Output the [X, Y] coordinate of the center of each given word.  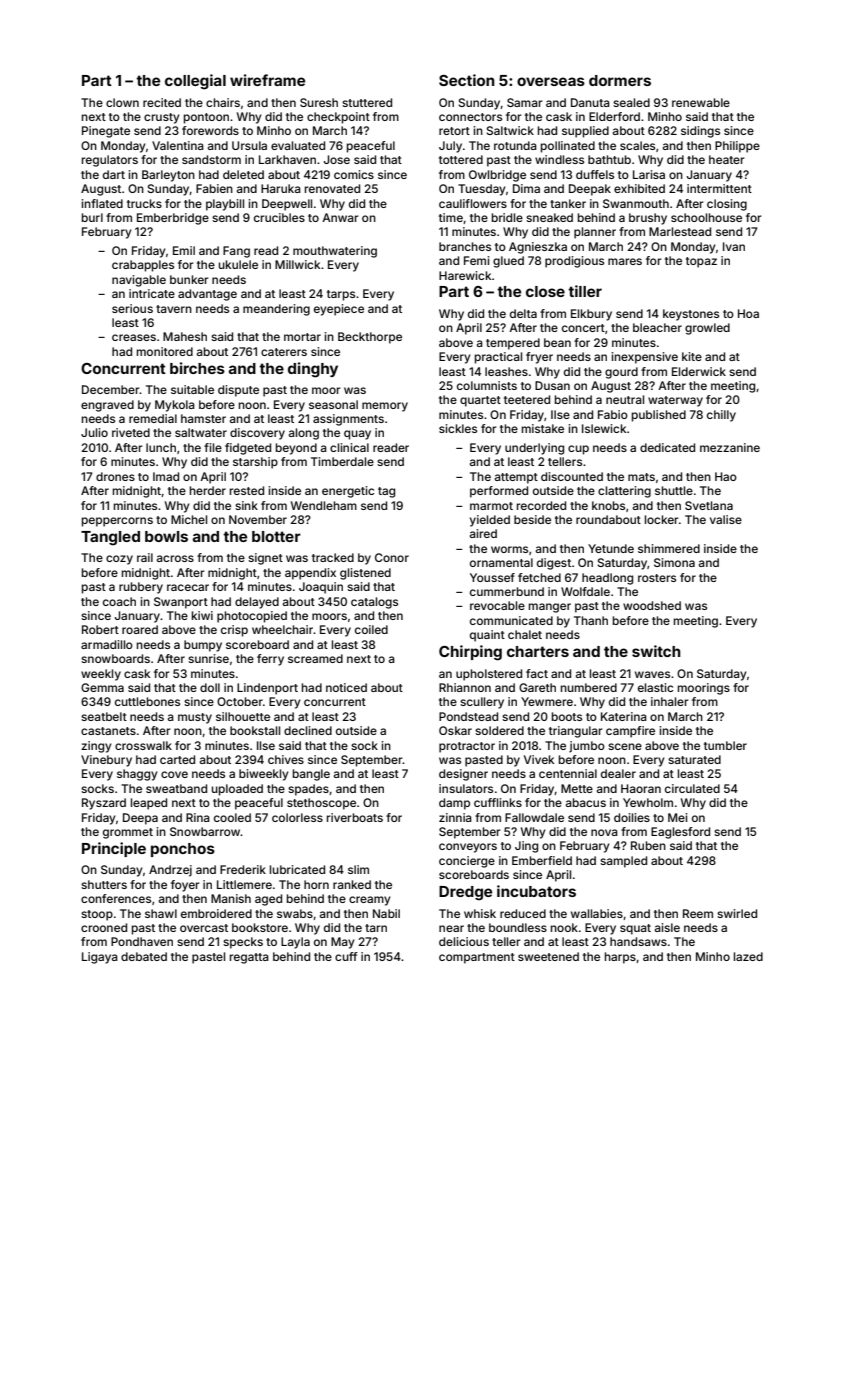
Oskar [455, 730]
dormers [620, 80]
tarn [376, 928]
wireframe [267, 80]
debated [144, 956]
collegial [195, 82]
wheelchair [282, 629]
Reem [698, 913]
